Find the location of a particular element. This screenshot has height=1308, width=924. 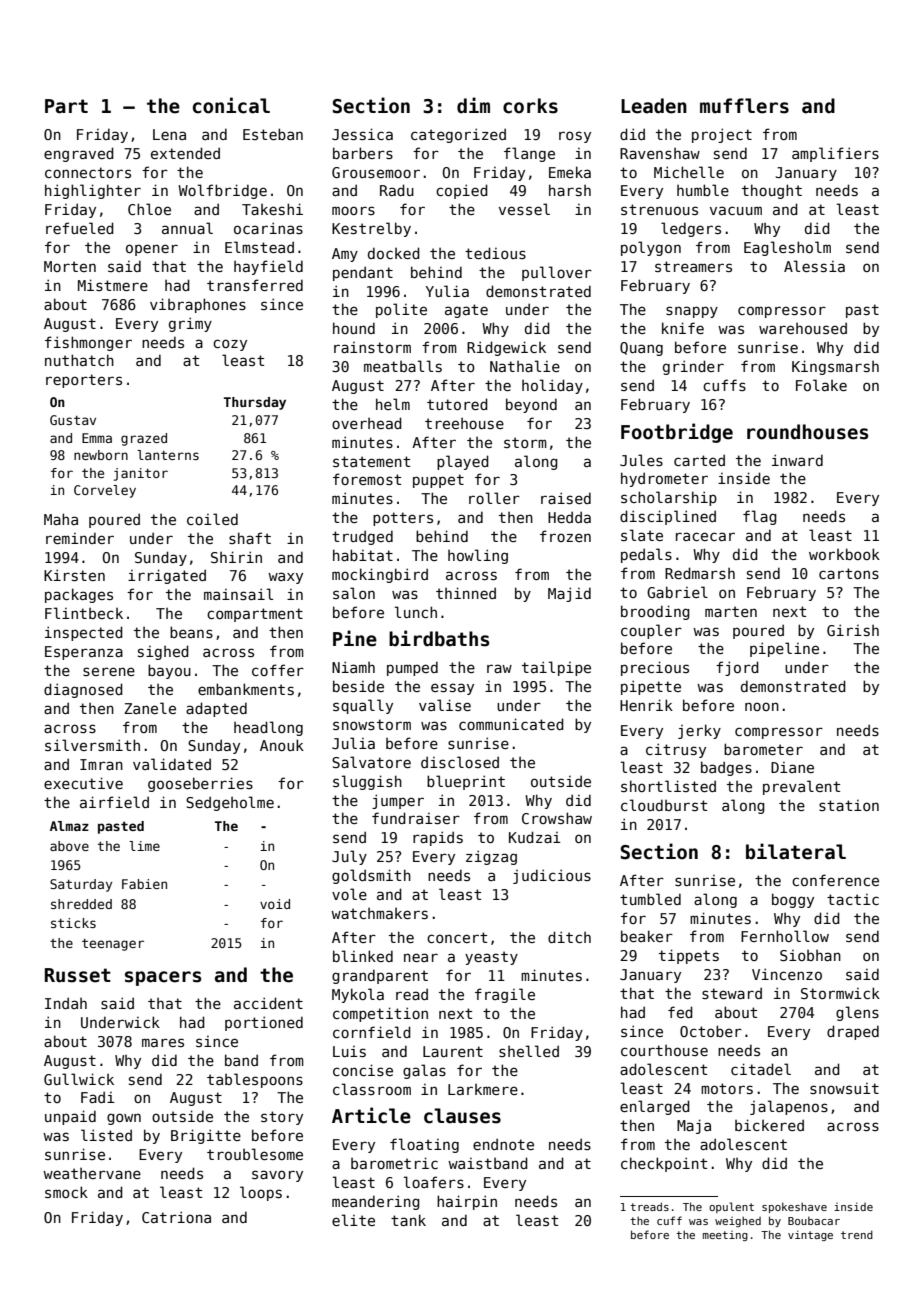

glens is located at coordinates (857, 1013).
